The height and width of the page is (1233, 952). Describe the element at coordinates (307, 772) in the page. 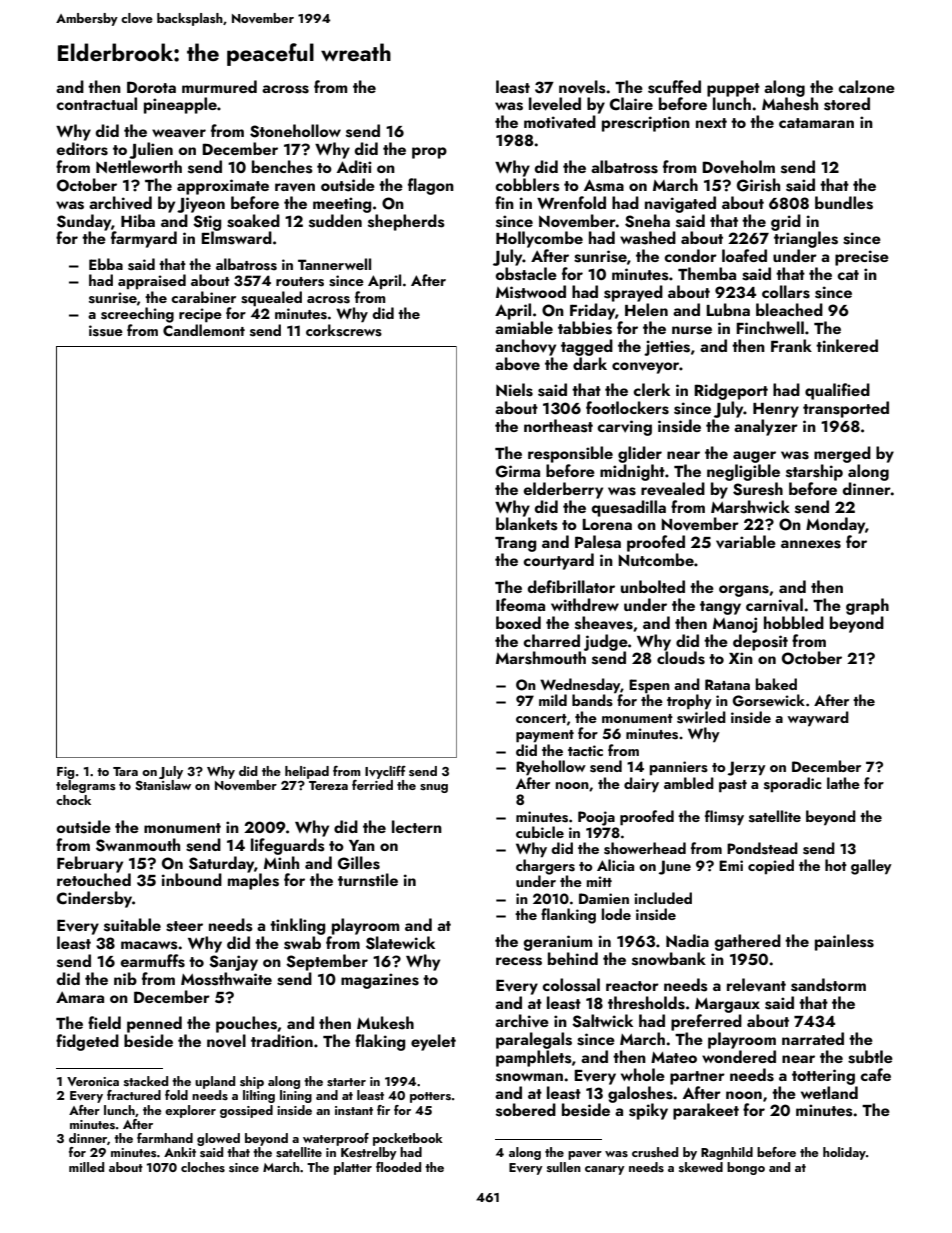

I see `helipad` at that location.
